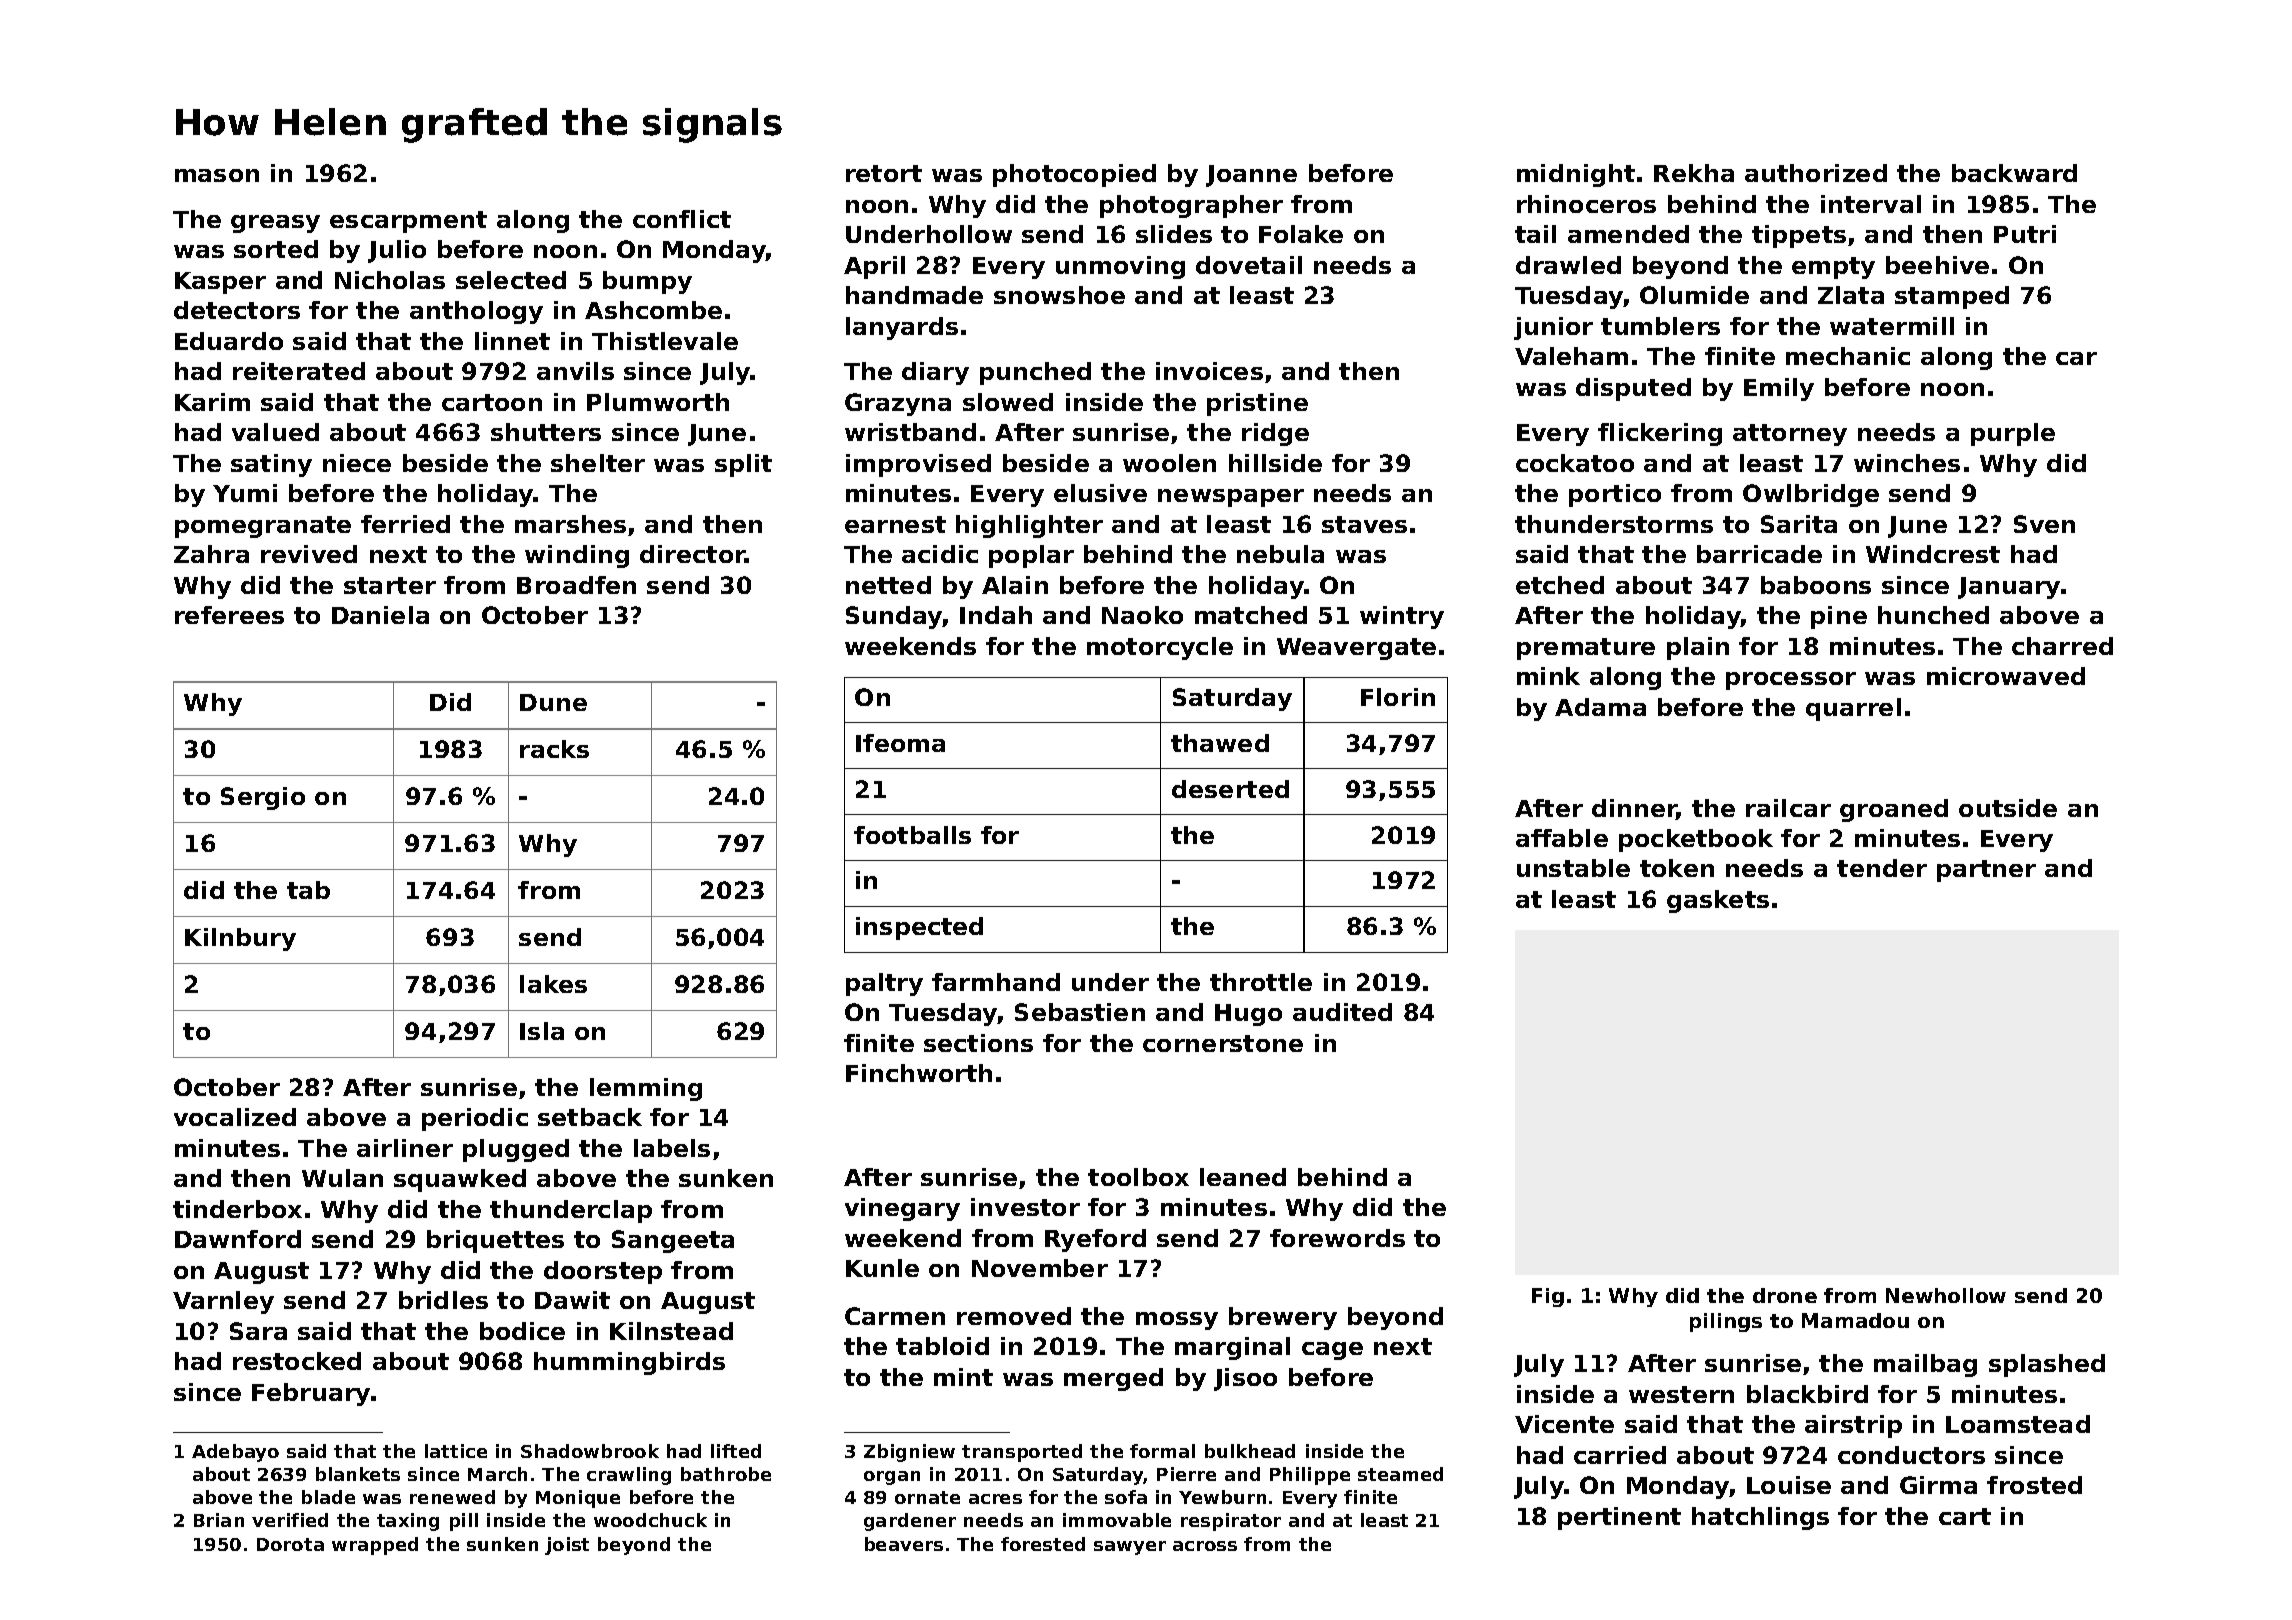  Describe the element at coordinates (1169, 463) in the screenshot. I see `woolen` at that location.
